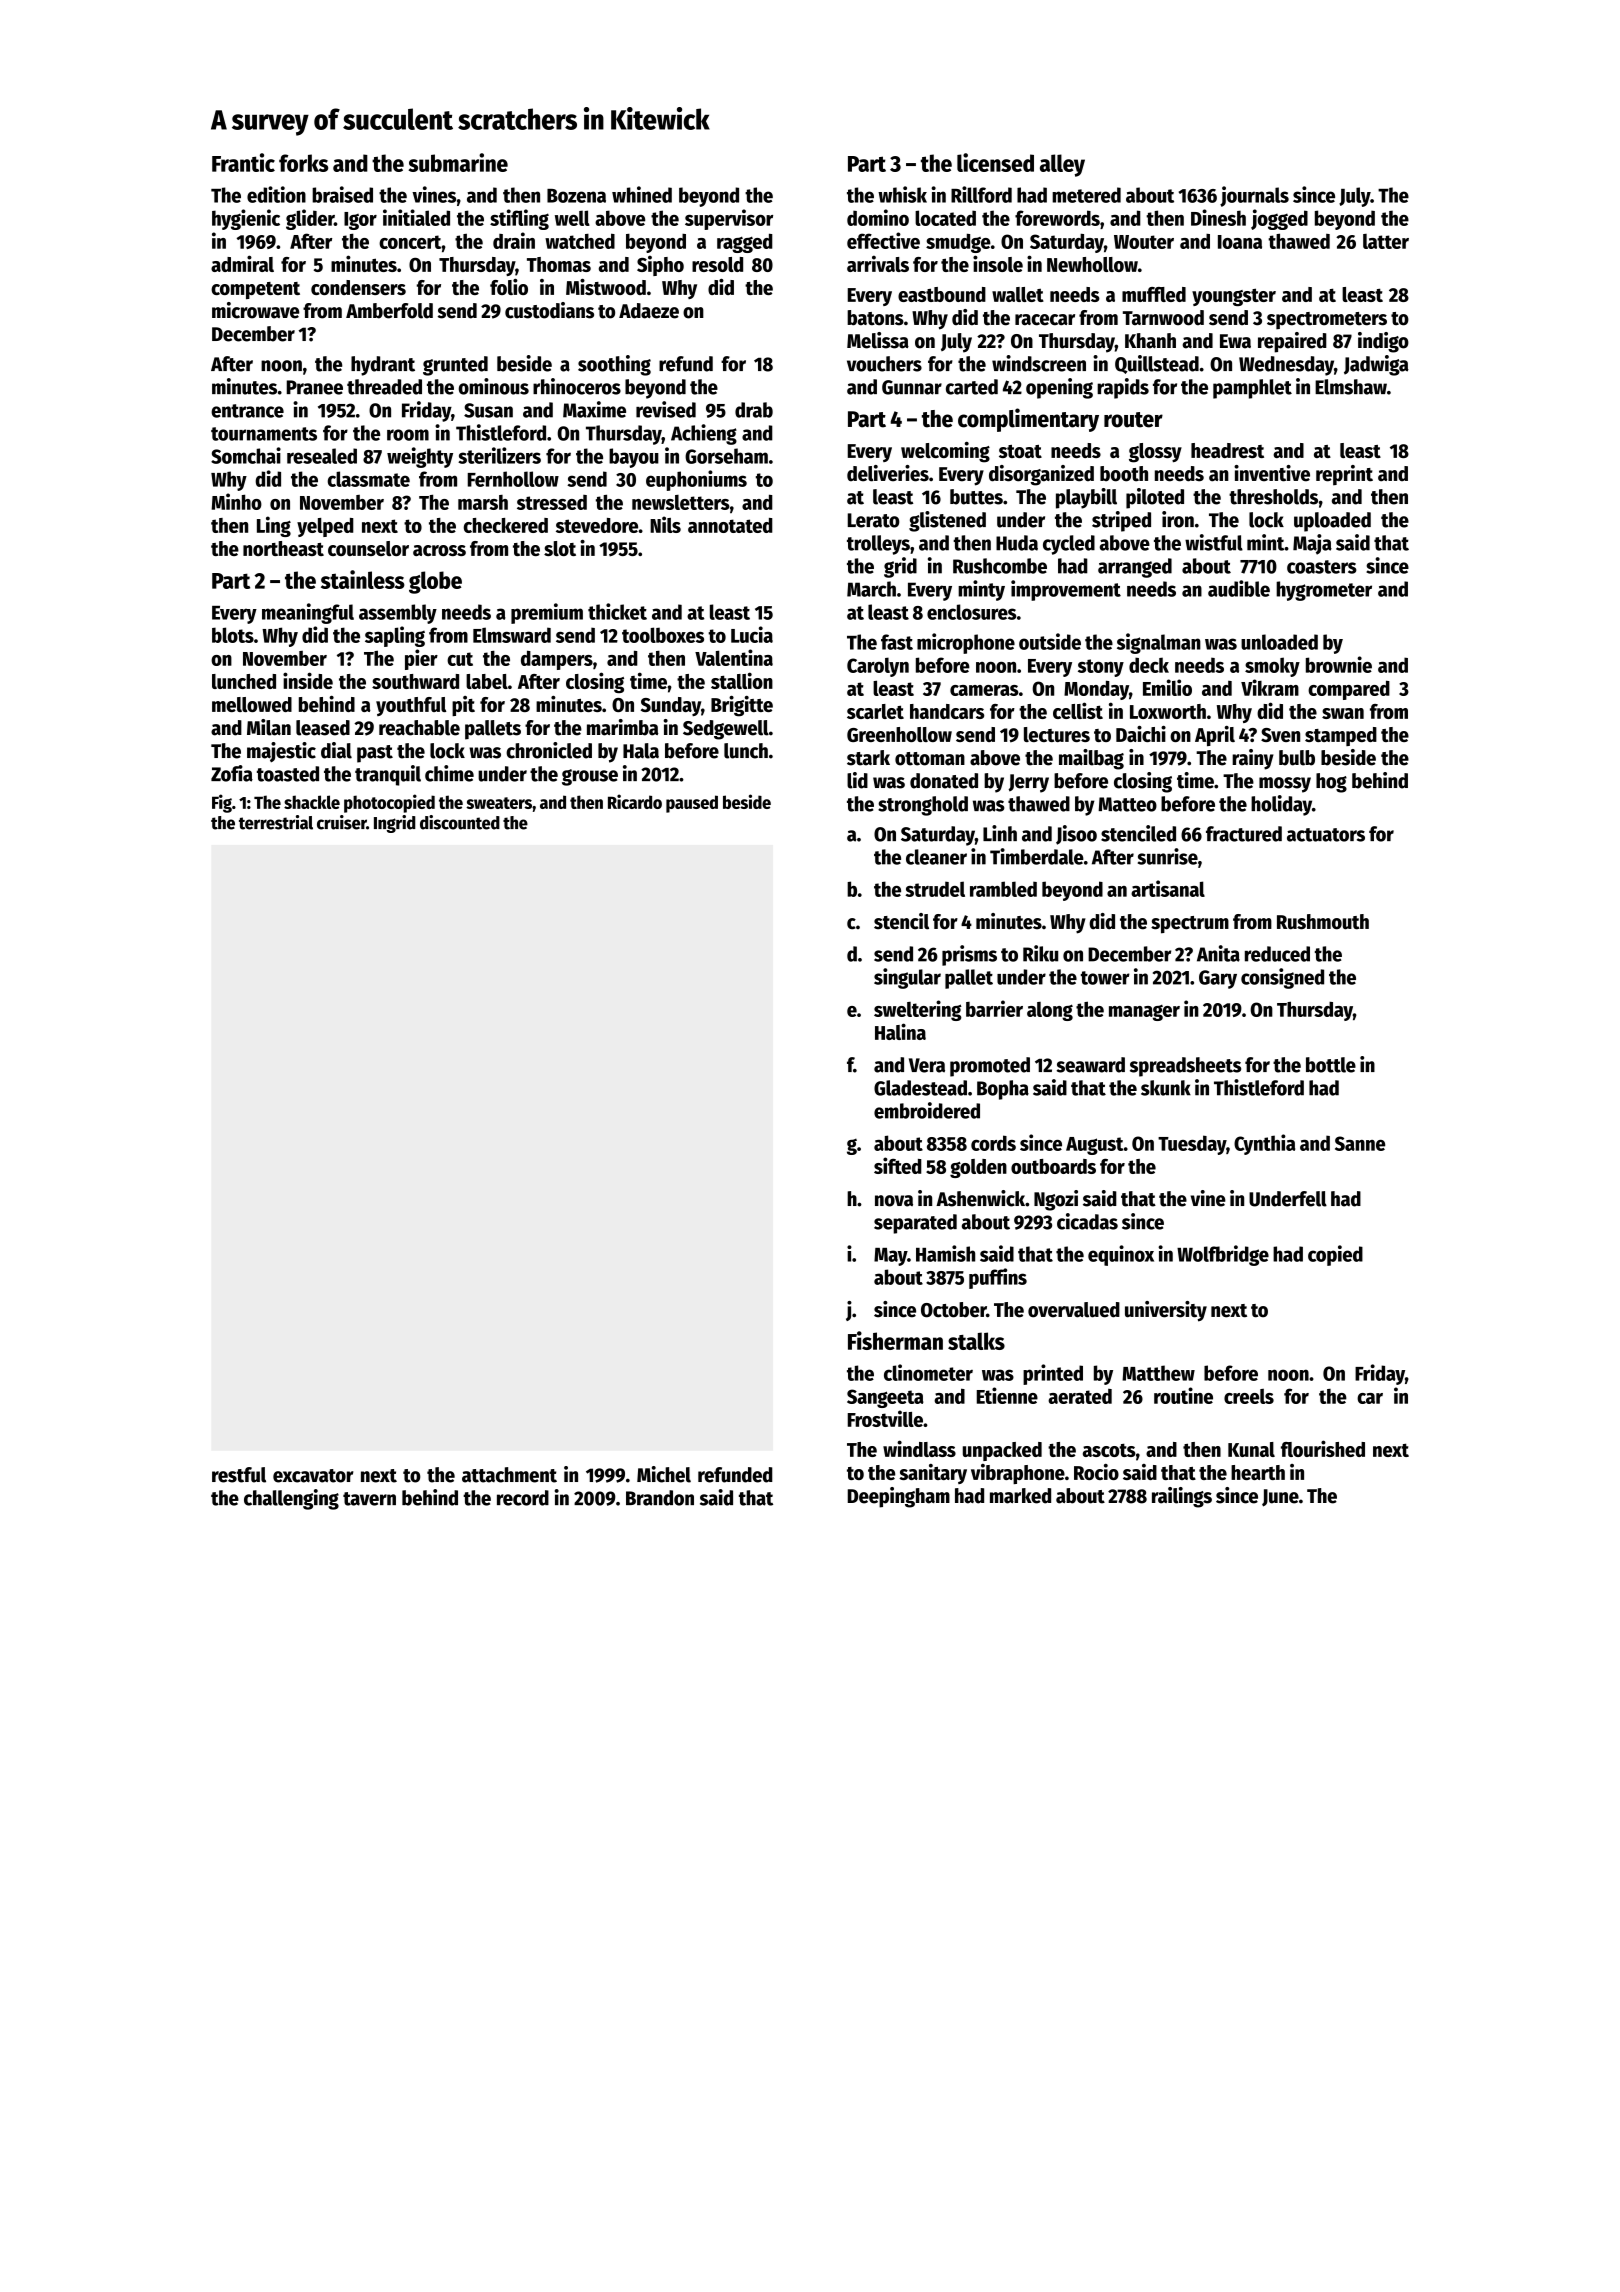  What do you see at coordinates (898, 1165) in the image?
I see `sifted` at bounding box center [898, 1165].
